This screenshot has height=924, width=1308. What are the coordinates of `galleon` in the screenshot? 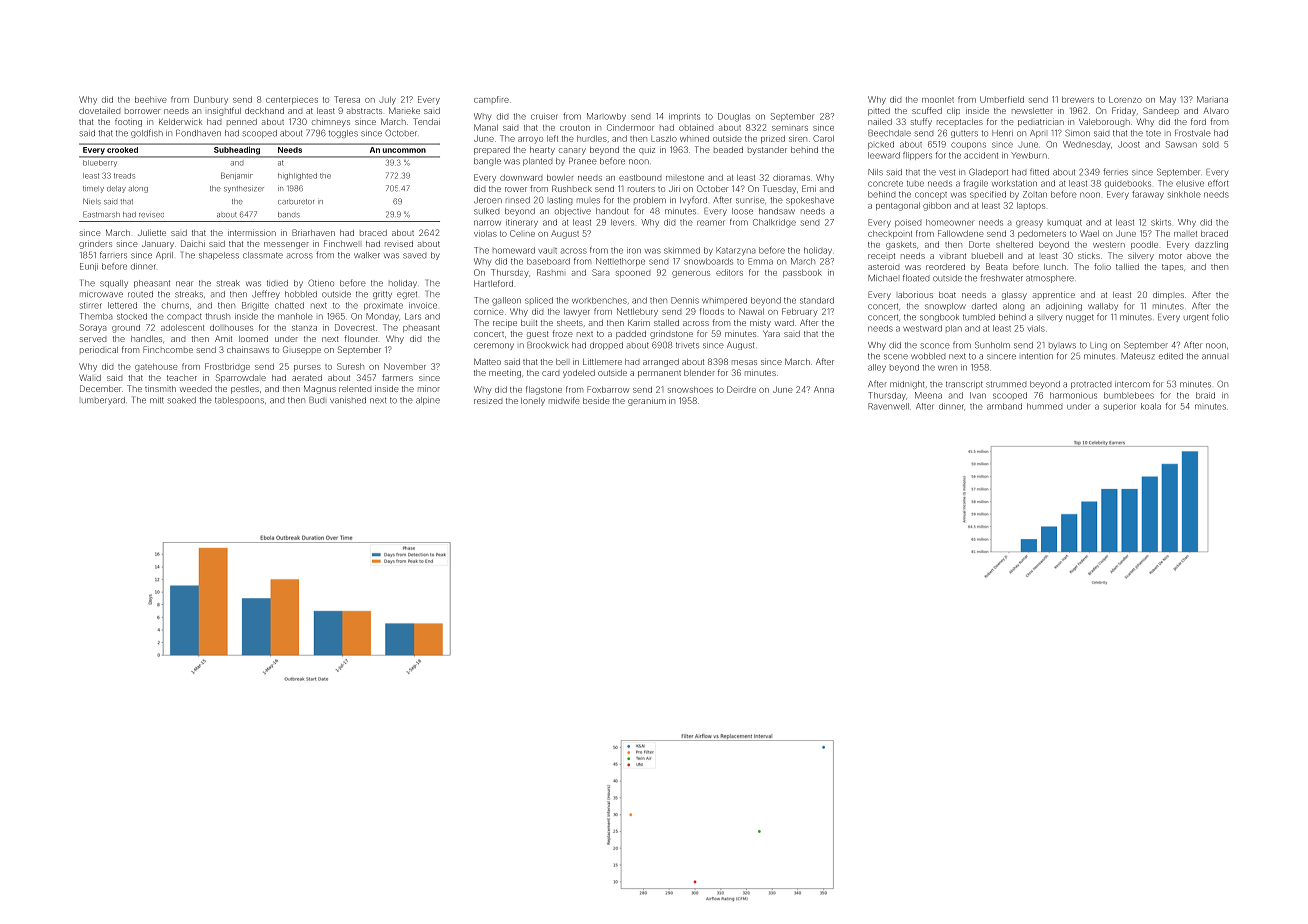 It's located at (506, 301).
